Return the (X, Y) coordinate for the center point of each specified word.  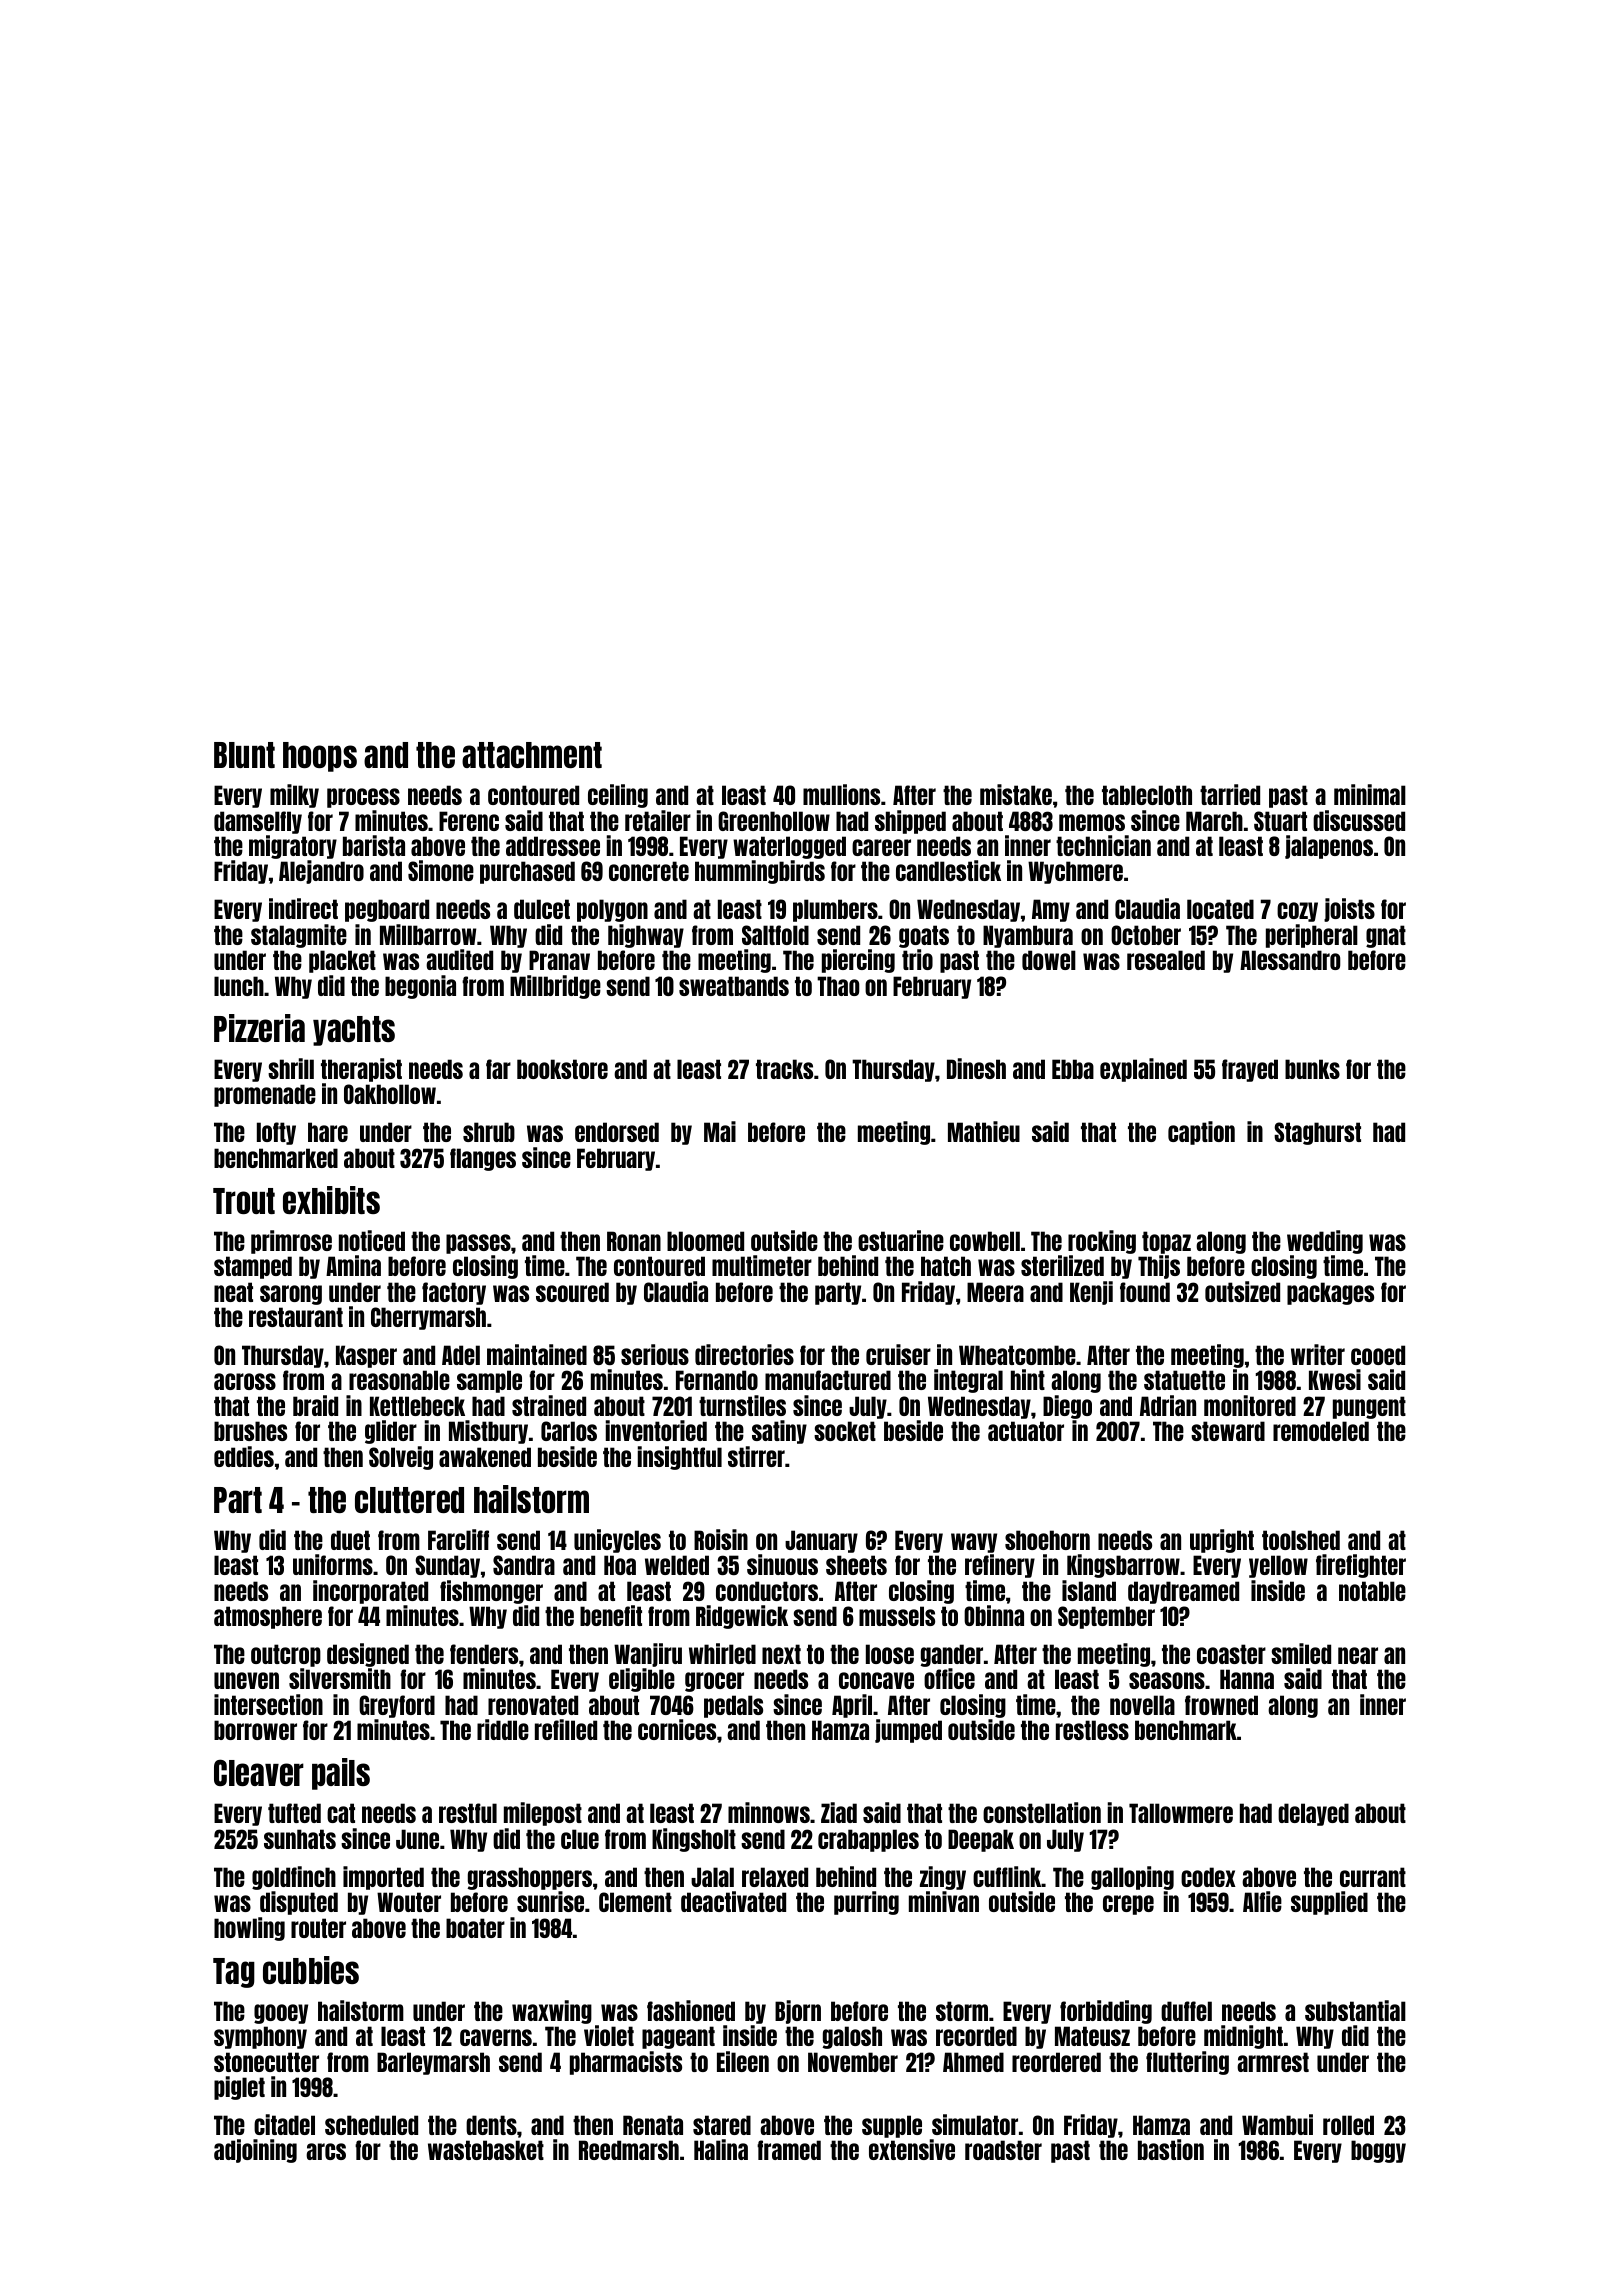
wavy (974, 1543)
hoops (320, 757)
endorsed (617, 1132)
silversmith (340, 1678)
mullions (841, 794)
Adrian (1168, 1405)
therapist (361, 1070)
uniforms (333, 1564)
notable (1372, 1591)
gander (952, 1655)
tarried (1230, 794)
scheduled (371, 2125)
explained (1143, 1070)
